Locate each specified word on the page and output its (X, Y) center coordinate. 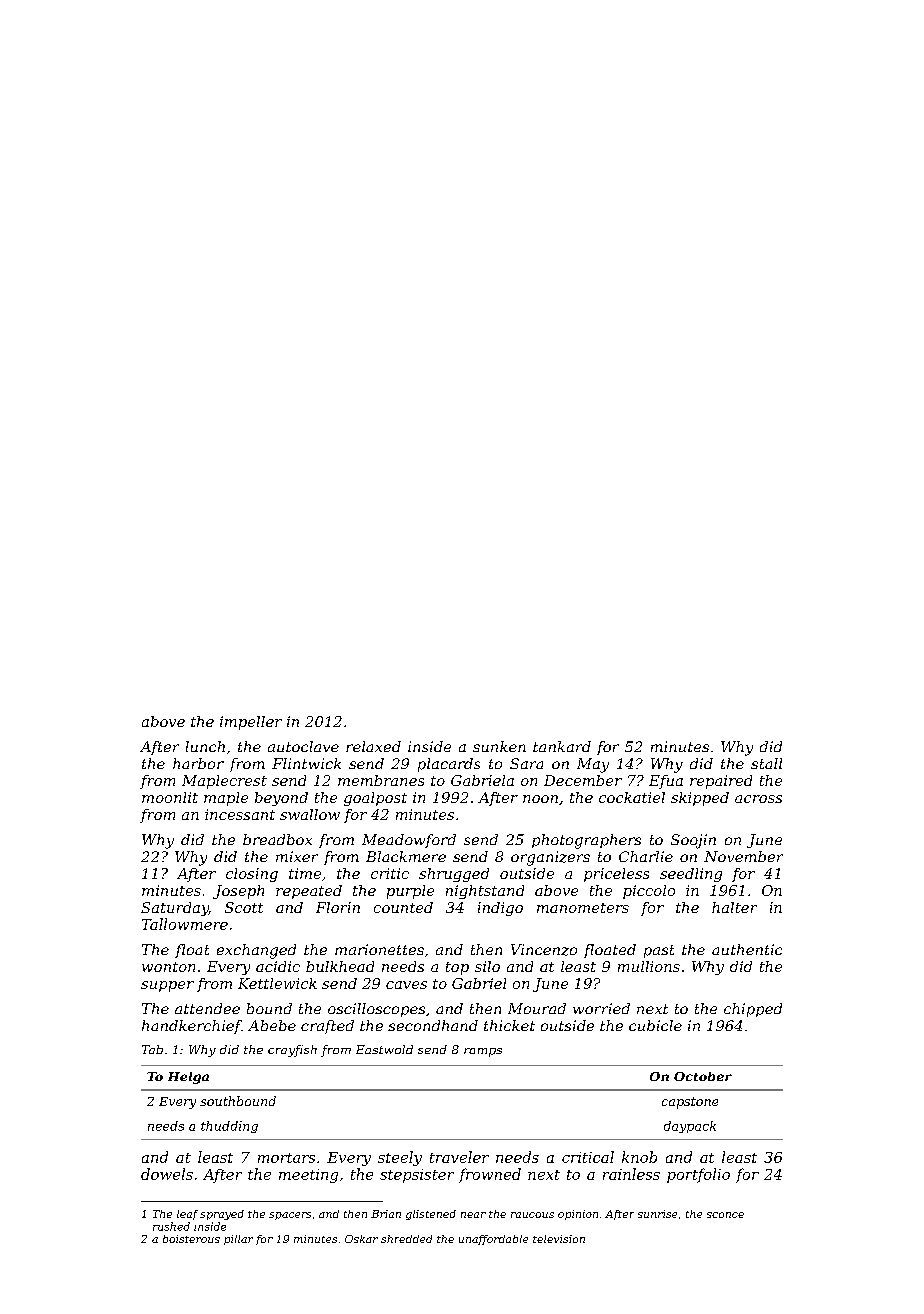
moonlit (170, 797)
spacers (290, 1216)
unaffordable (493, 1240)
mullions (649, 966)
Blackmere (406, 856)
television (559, 1239)
